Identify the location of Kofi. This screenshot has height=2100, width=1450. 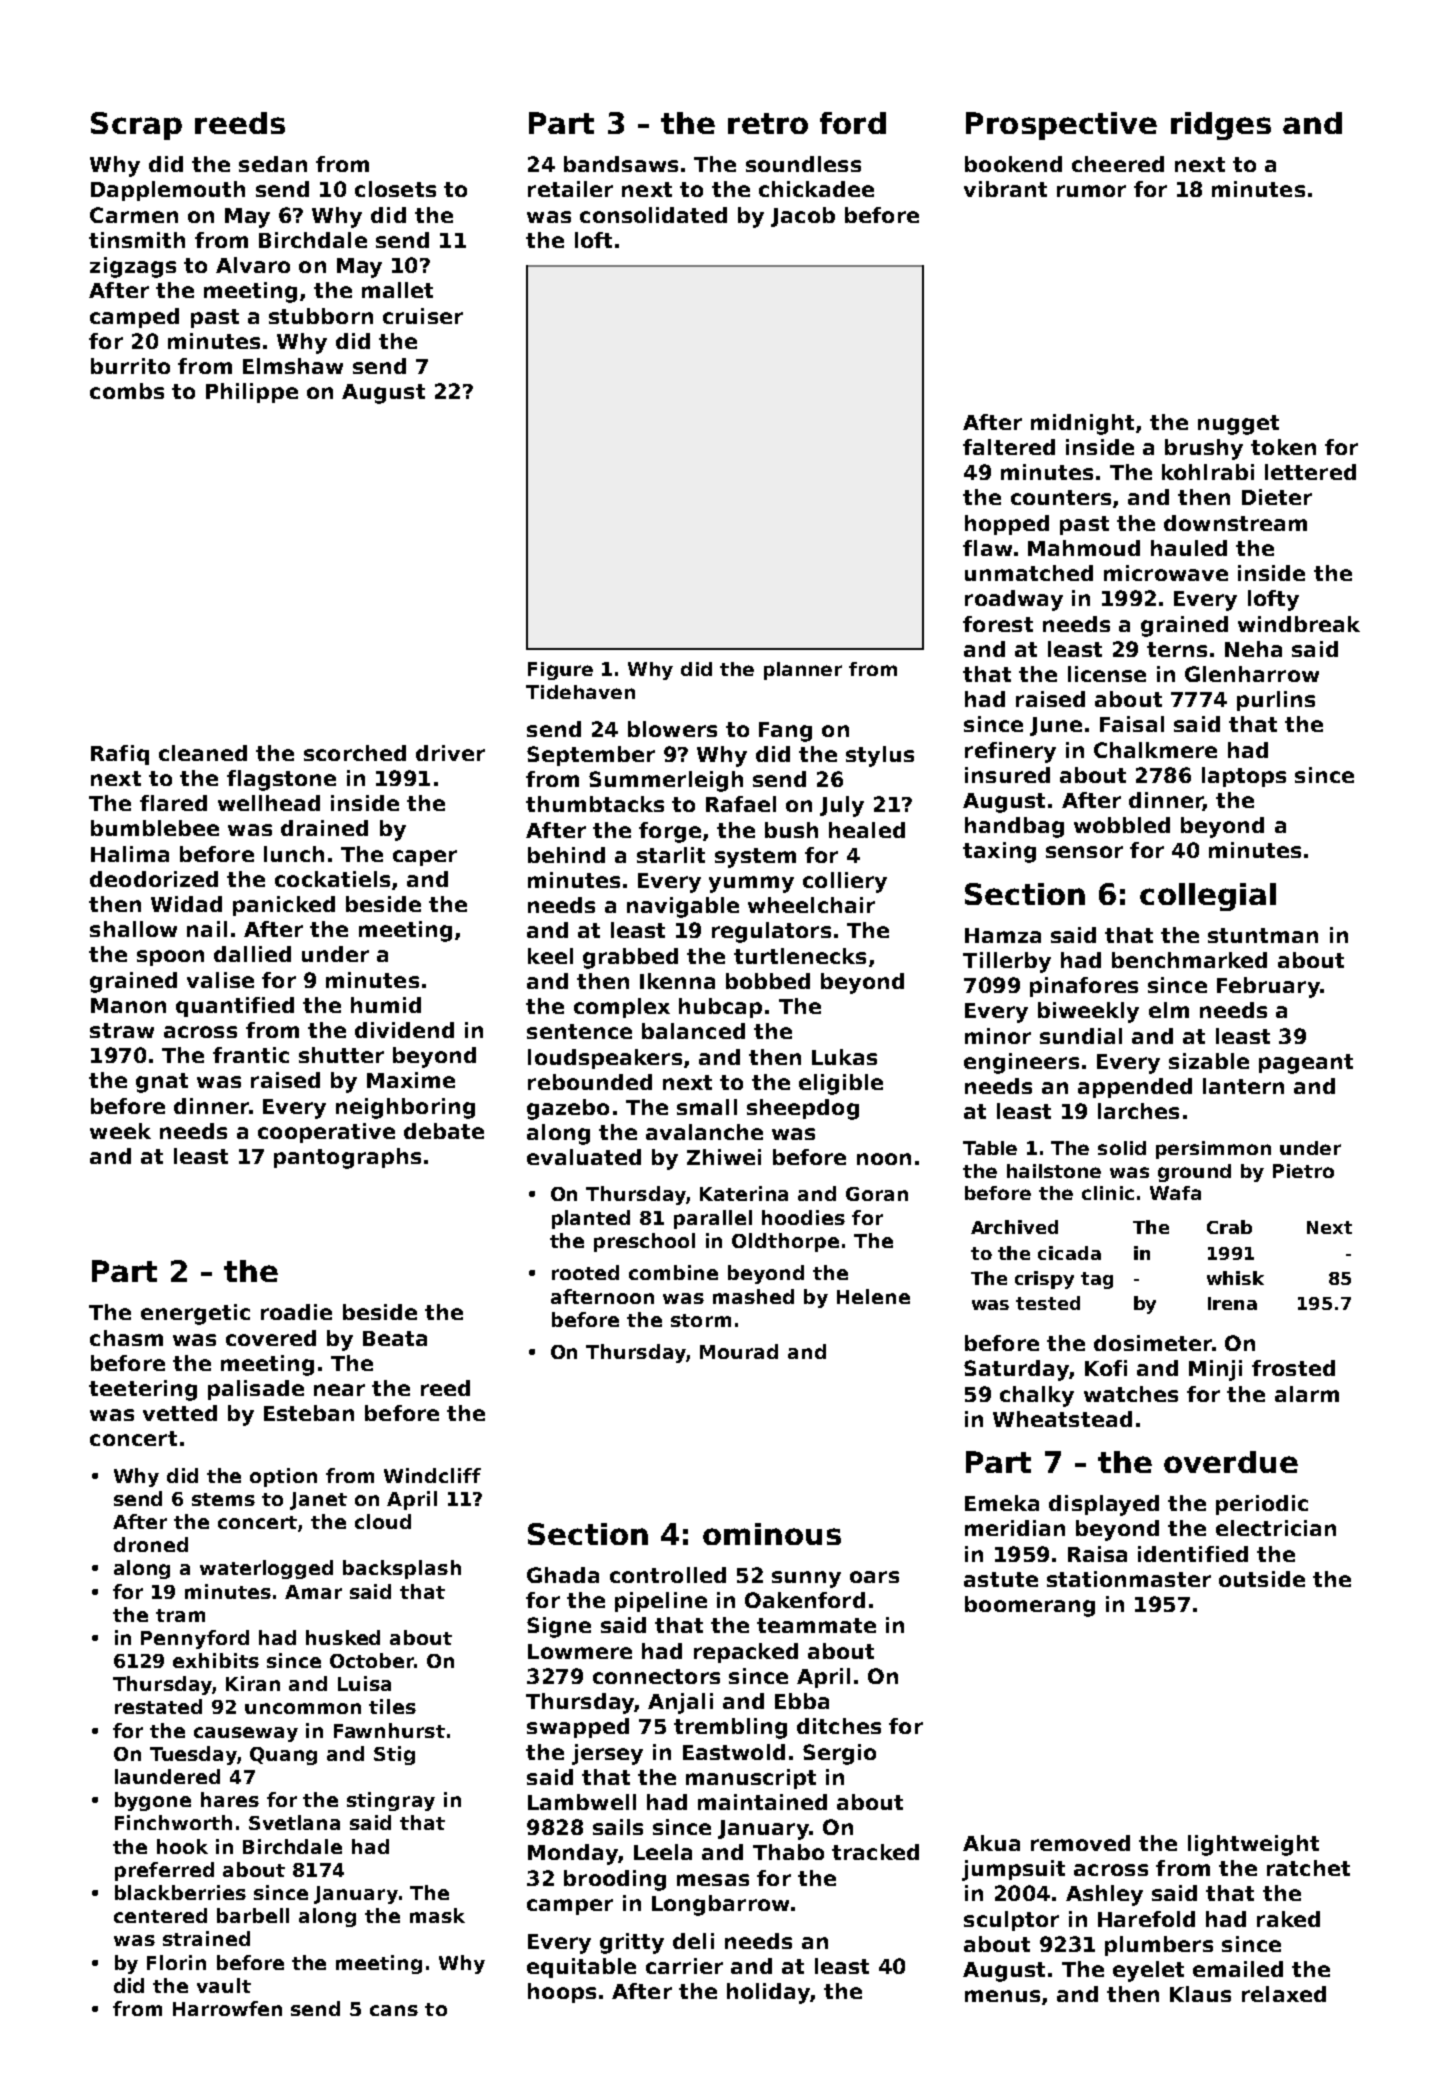
(1106, 1368).
